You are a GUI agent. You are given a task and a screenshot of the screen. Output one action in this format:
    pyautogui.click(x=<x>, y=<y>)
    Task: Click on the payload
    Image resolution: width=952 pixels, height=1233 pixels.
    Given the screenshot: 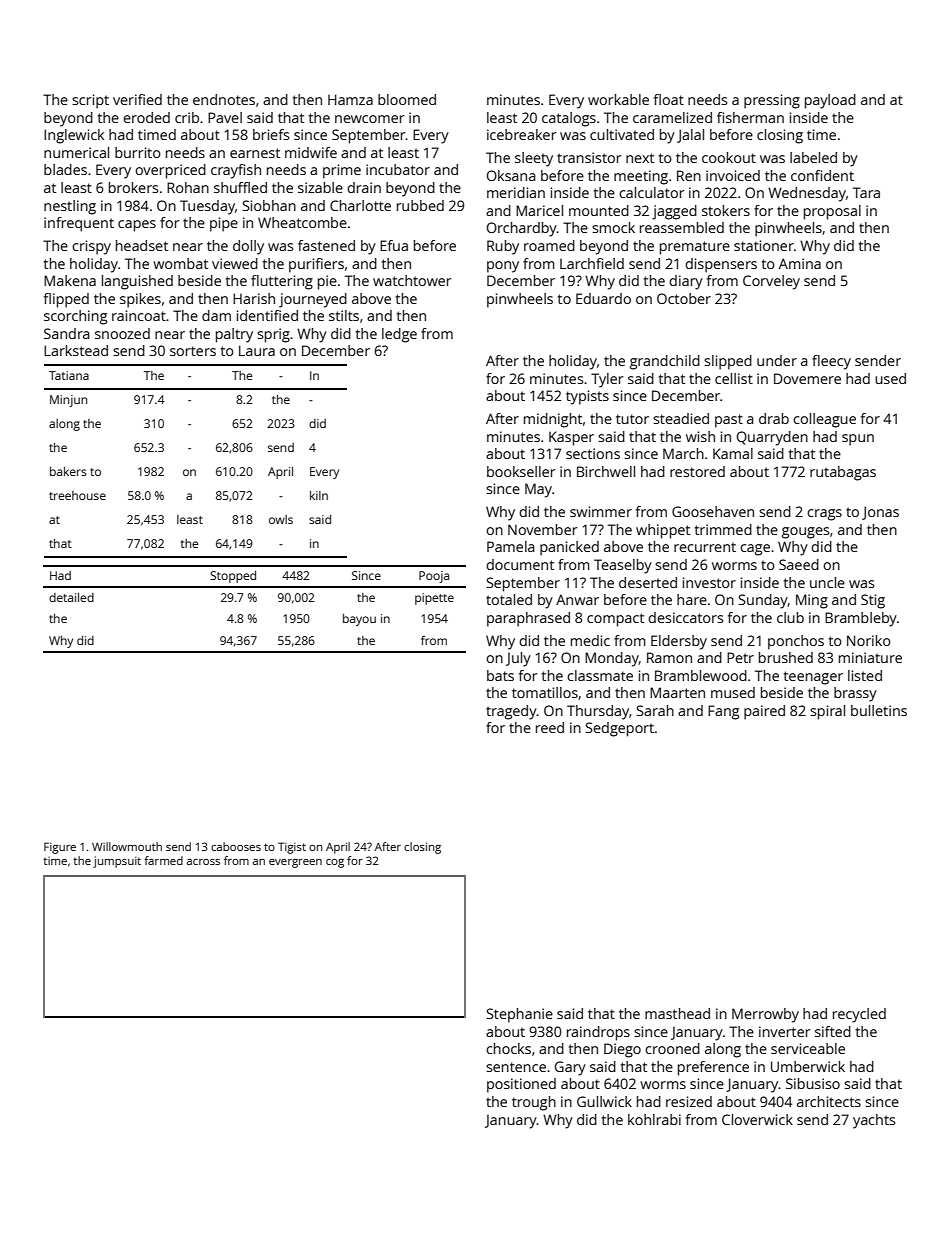 What is the action you would take?
    pyautogui.click(x=830, y=101)
